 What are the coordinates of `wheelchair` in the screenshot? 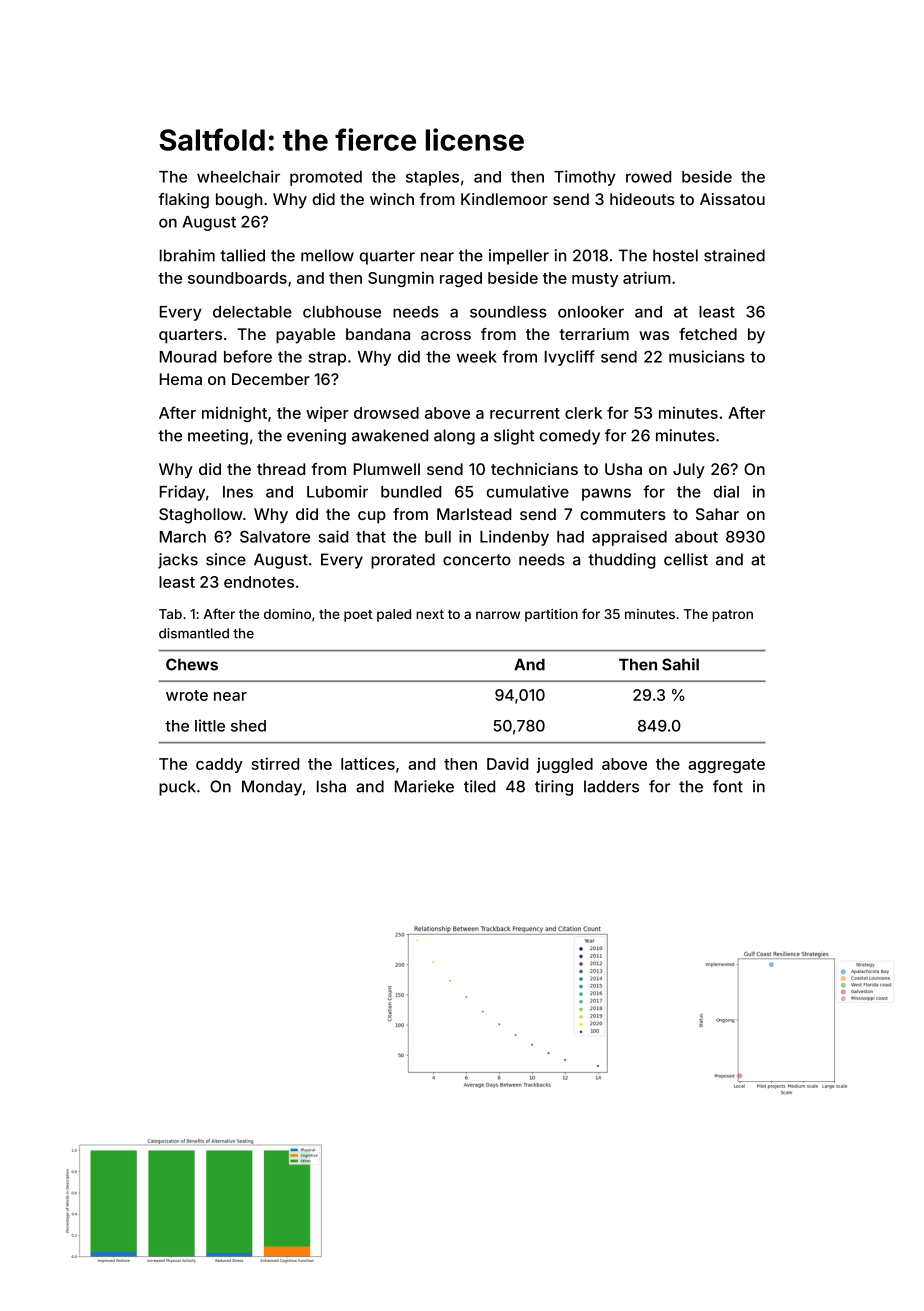 It's located at (238, 176).
